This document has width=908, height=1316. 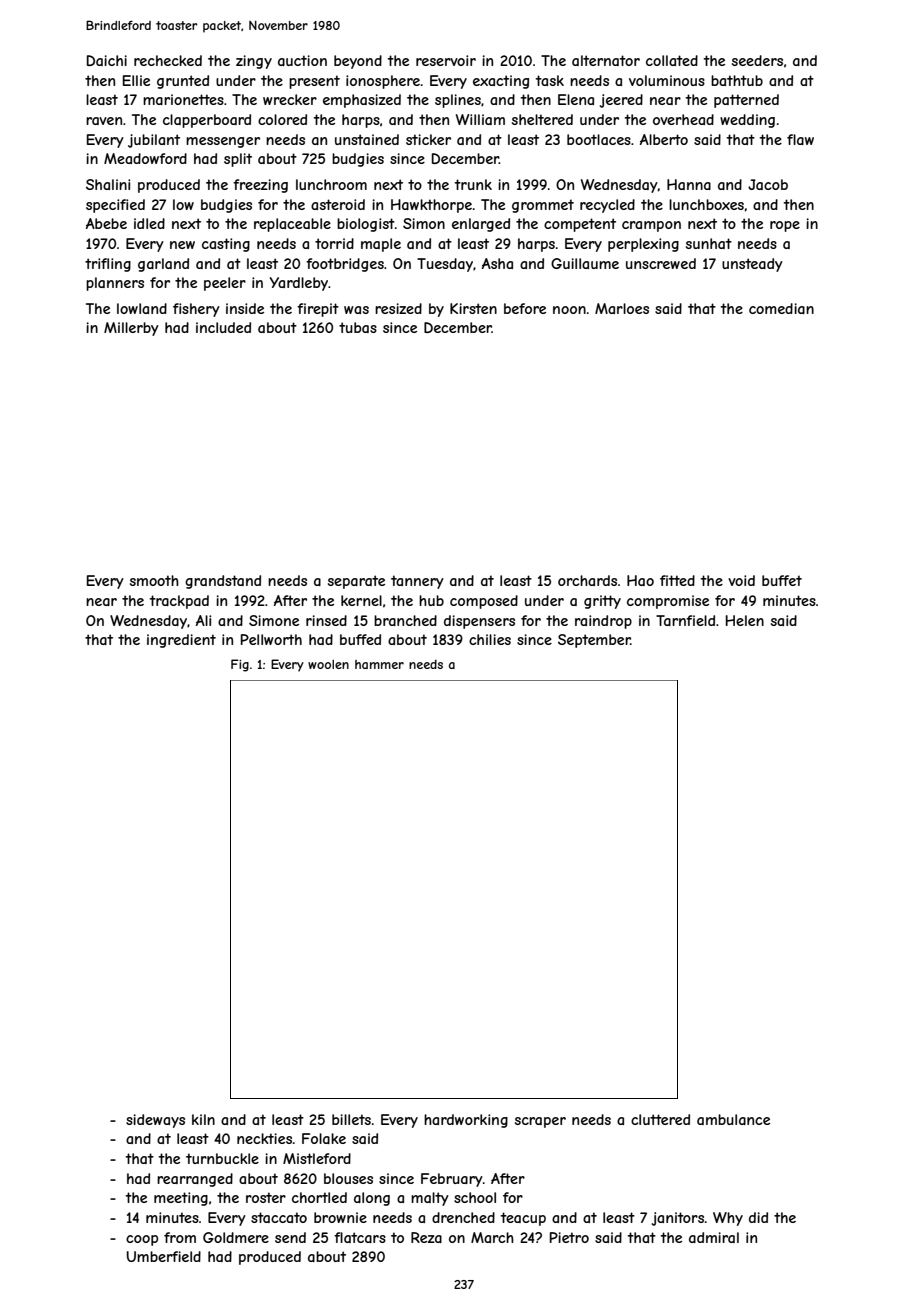 What do you see at coordinates (282, 119) in the document?
I see `colored` at bounding box center [282, 119].
